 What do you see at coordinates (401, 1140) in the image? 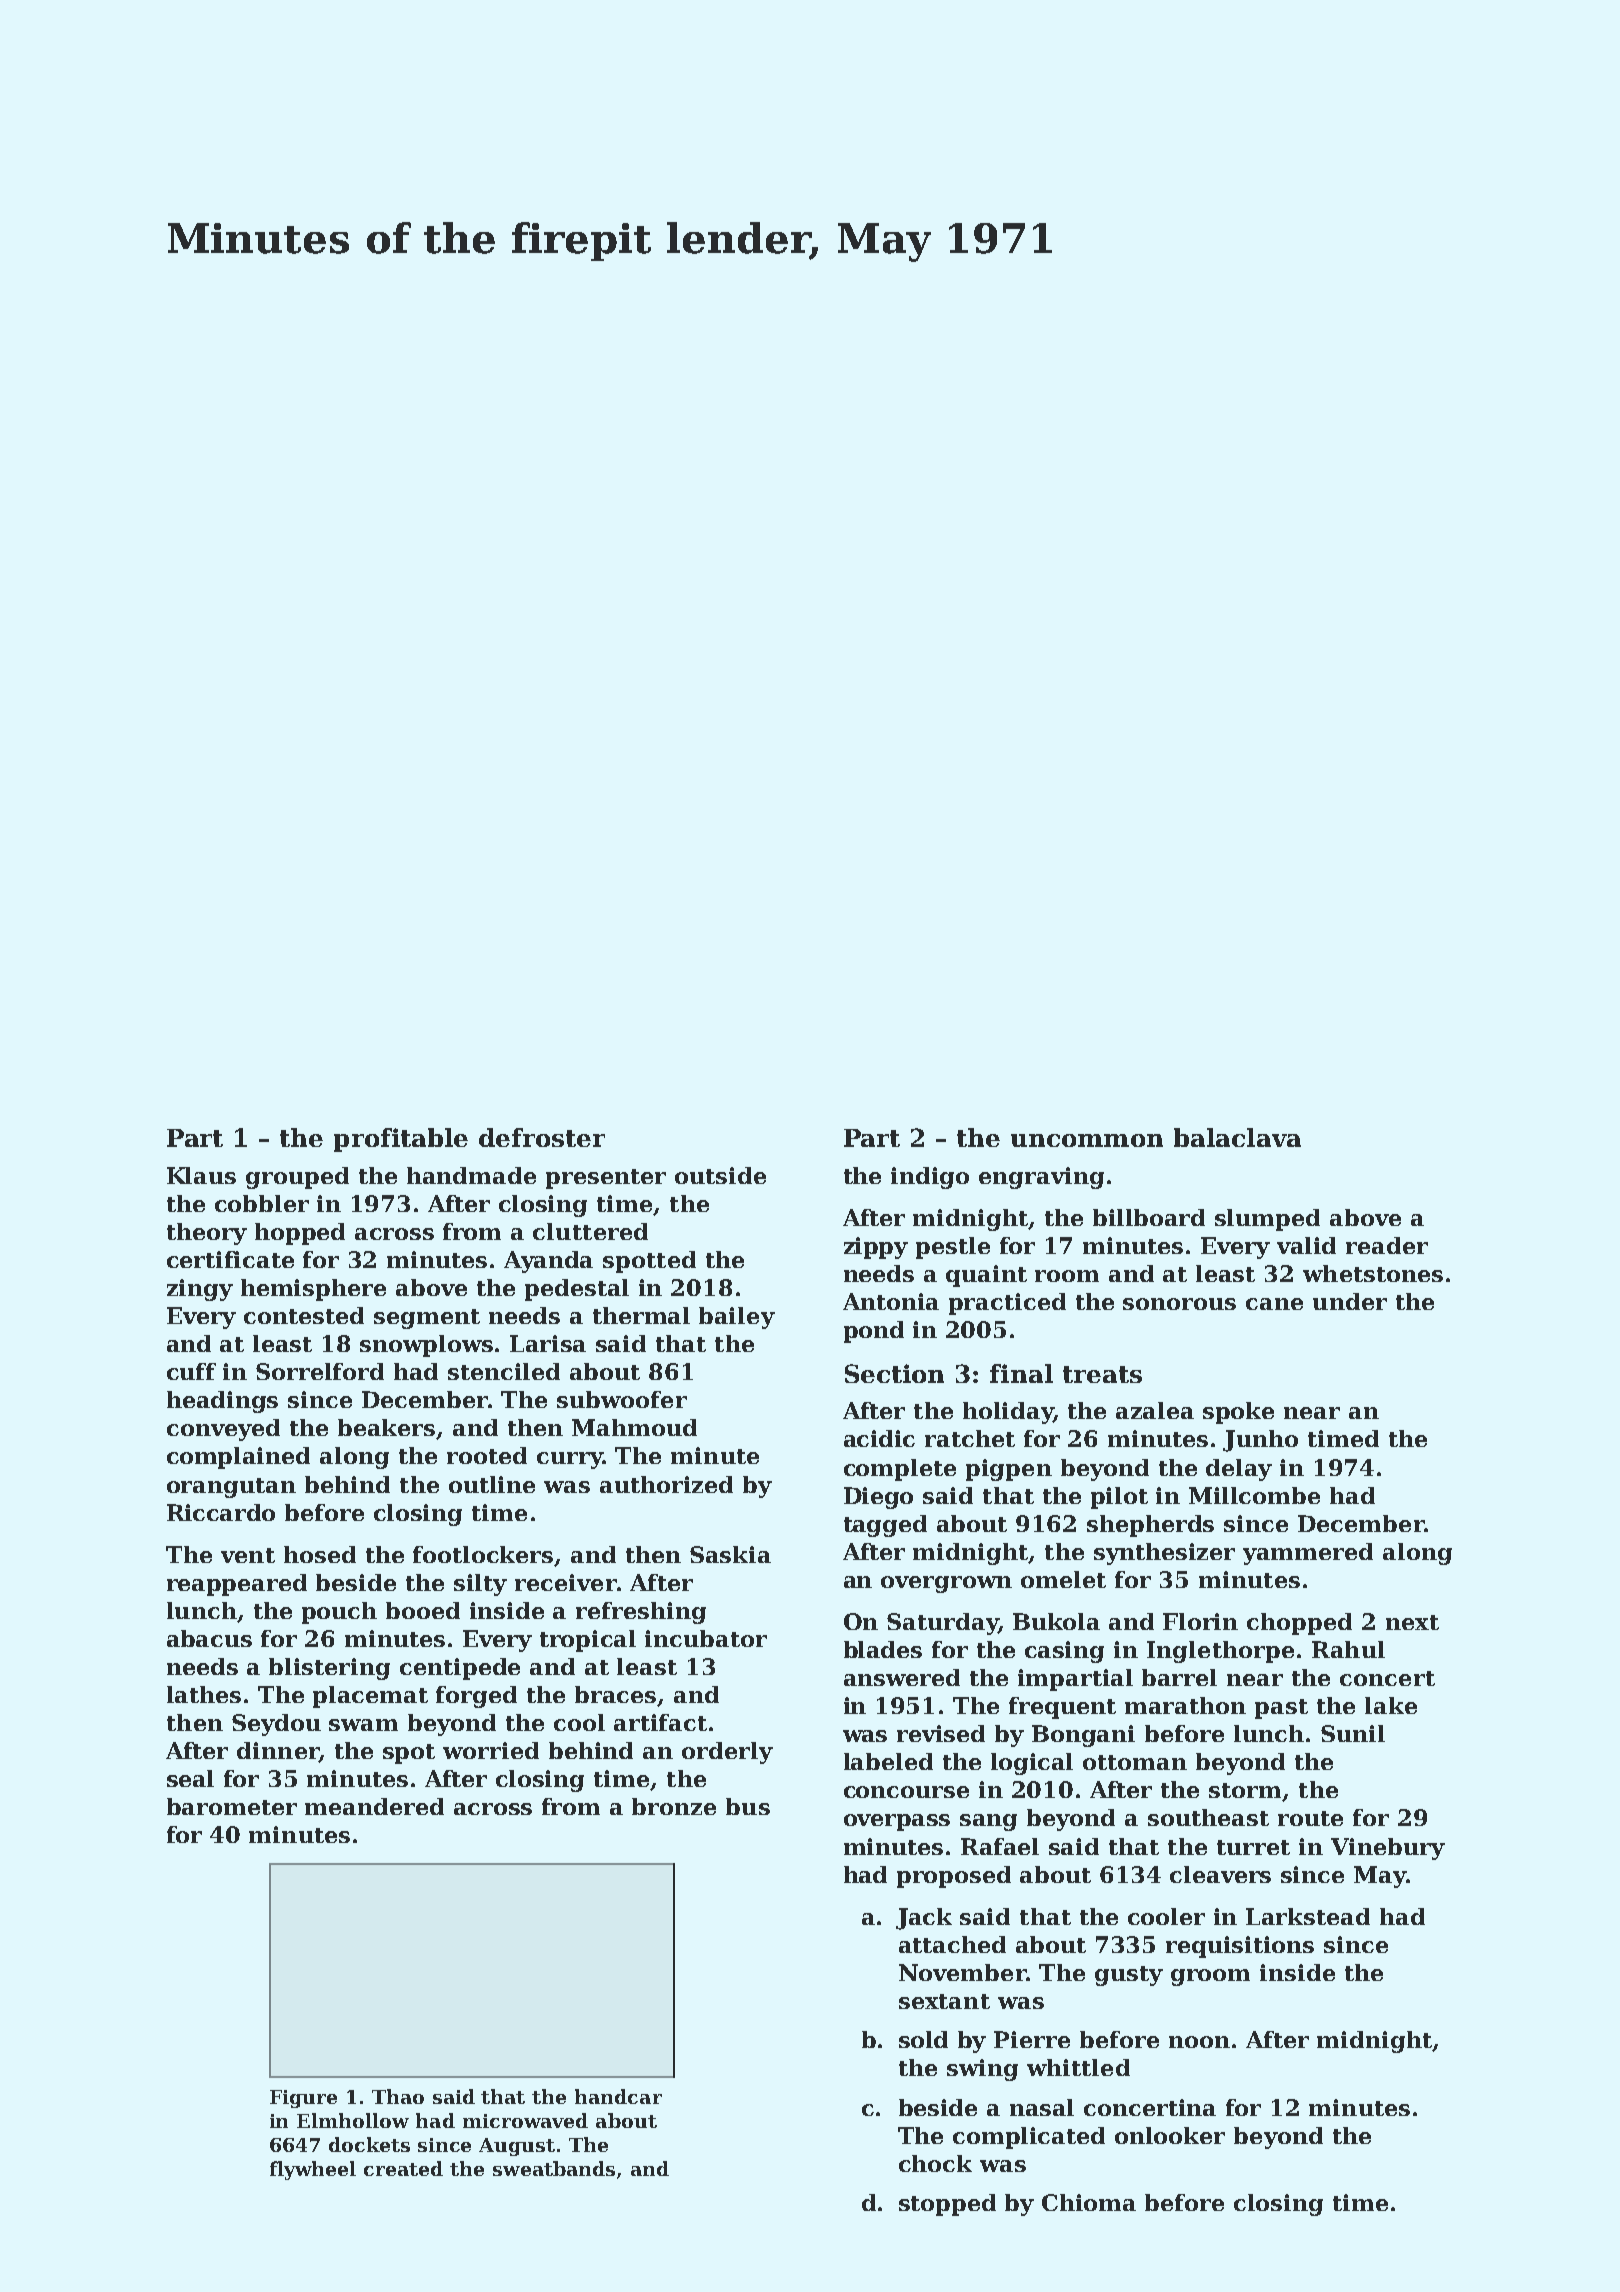
I see `profitable` at bounding box center [401, 1140].
